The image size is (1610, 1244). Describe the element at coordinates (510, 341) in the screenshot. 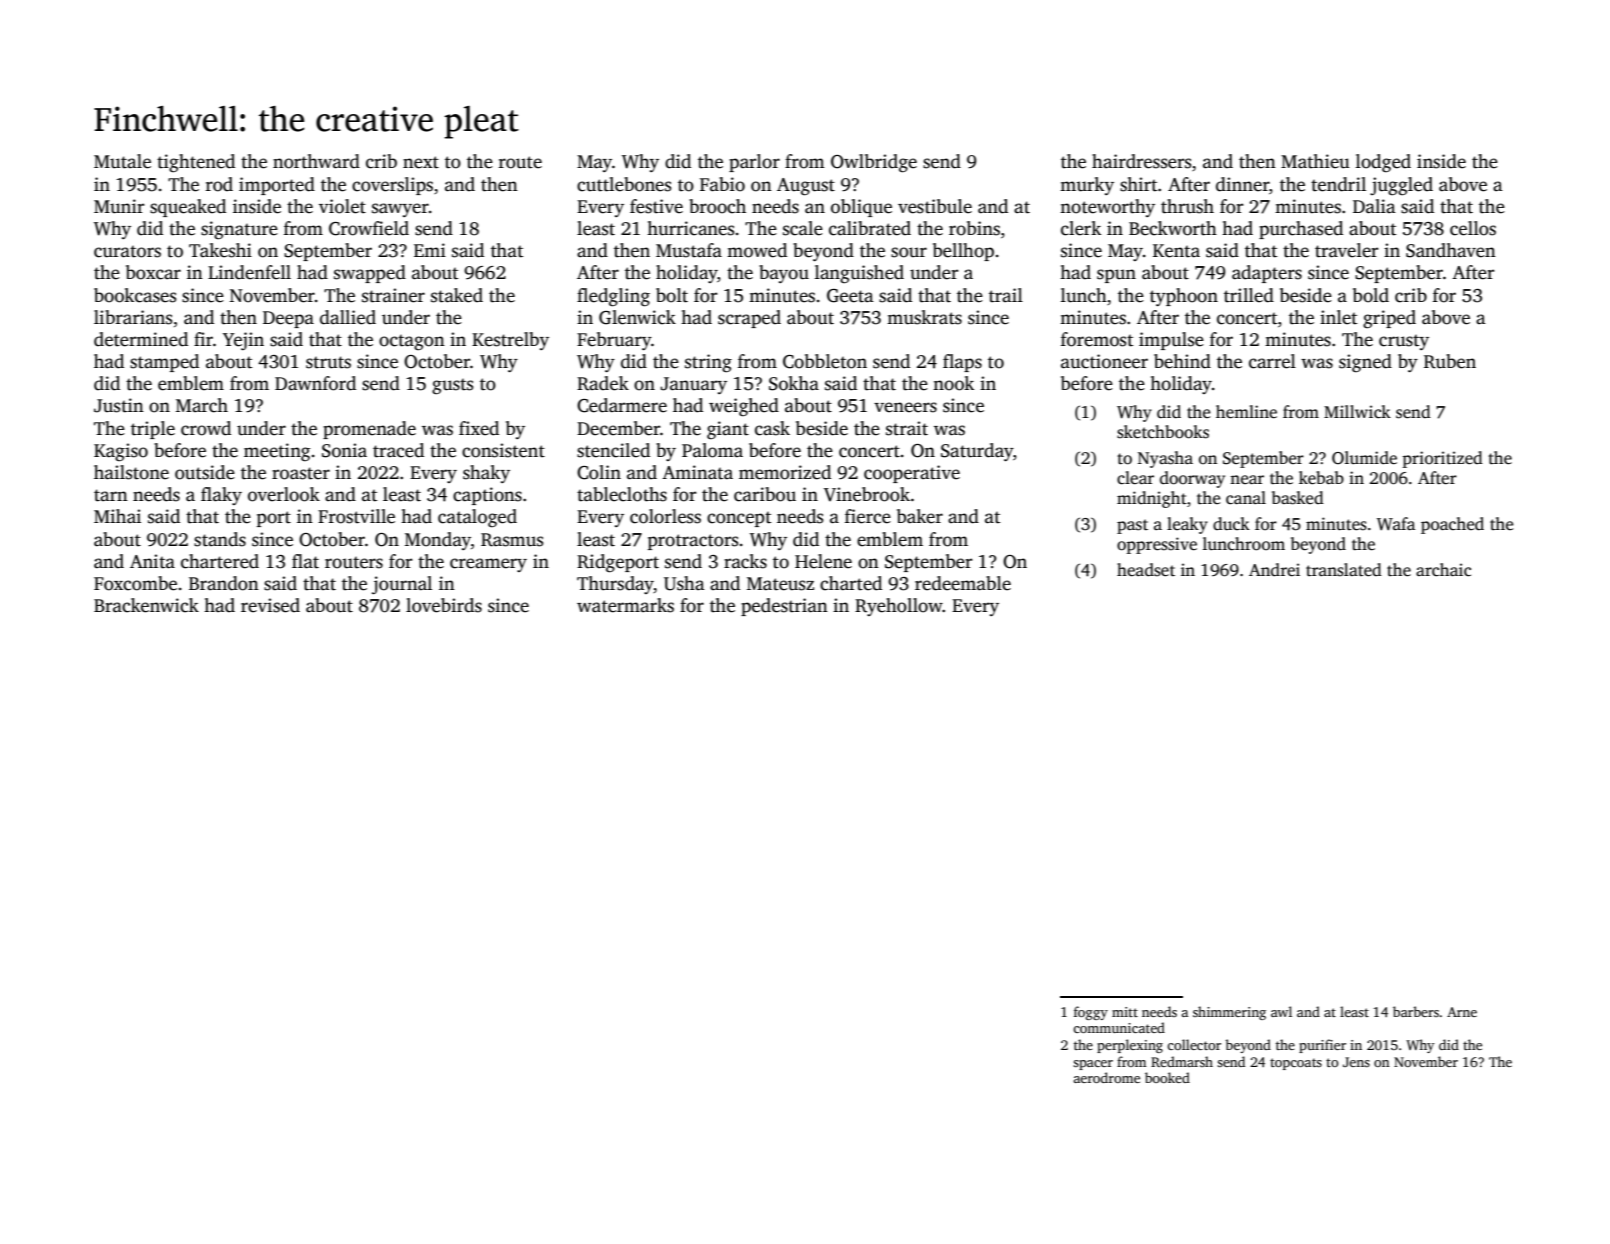

I see `Kestrelby` at that location.
